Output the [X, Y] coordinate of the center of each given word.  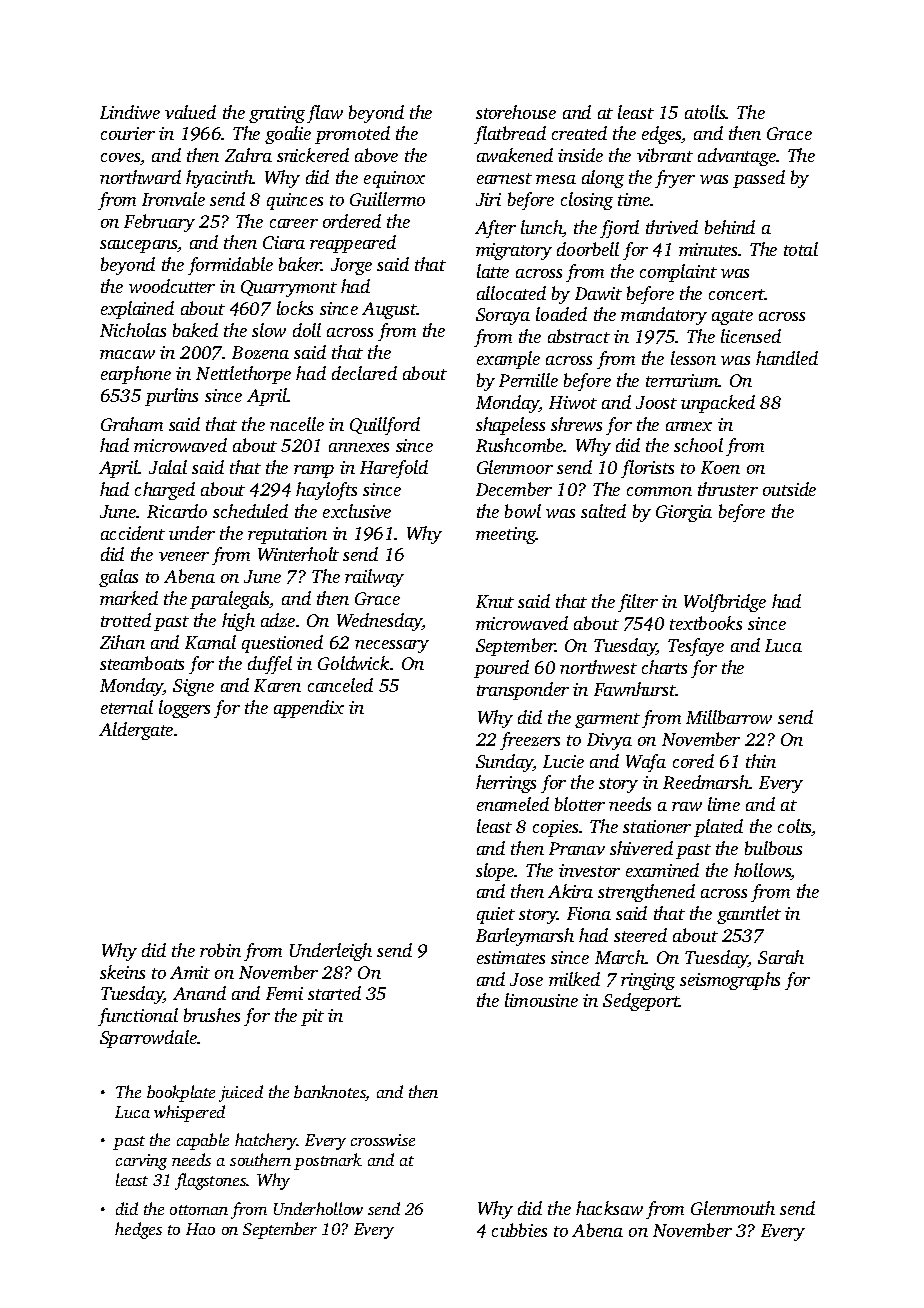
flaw [325, 114]
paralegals [230, 600]
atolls [705, 112]
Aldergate [136, 731]
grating [277, 114]
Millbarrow [729, 717]
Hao [200, 1229]
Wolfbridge [725, 603]
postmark [328, 1161]
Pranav [577, 848]
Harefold [394, 469]
